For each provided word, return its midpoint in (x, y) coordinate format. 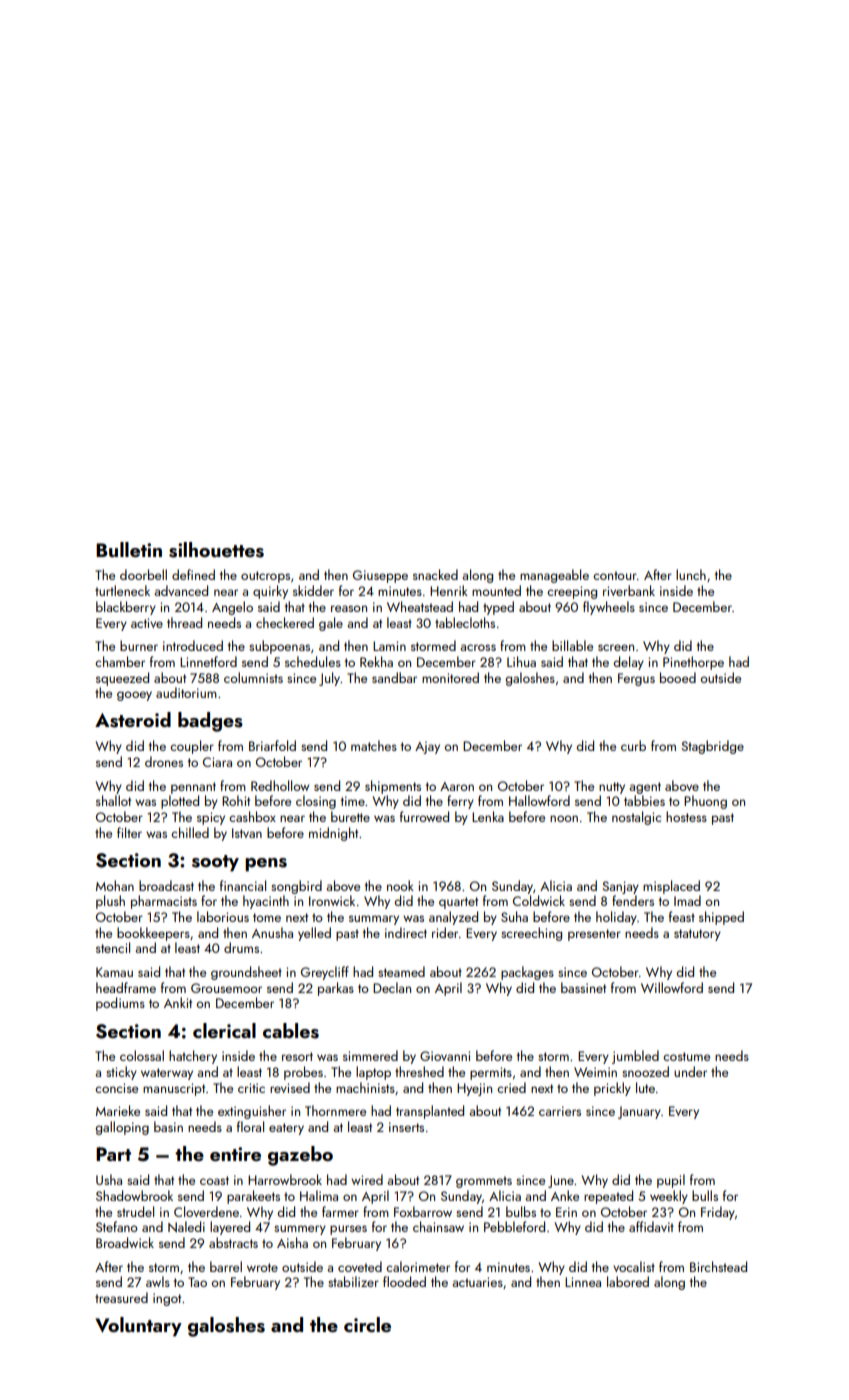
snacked (435, 574)
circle (367, 1324)
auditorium (186, 692)
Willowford (672, 987)
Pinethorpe (693, 663)
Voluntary (138, 1327)
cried (511, 1087)
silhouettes (216, 550)
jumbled (635, 1057)
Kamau (114, 972)
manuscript (174, 1089)
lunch (691, 574)
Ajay (427, 747)
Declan (392, 987)
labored (628, 1281)
